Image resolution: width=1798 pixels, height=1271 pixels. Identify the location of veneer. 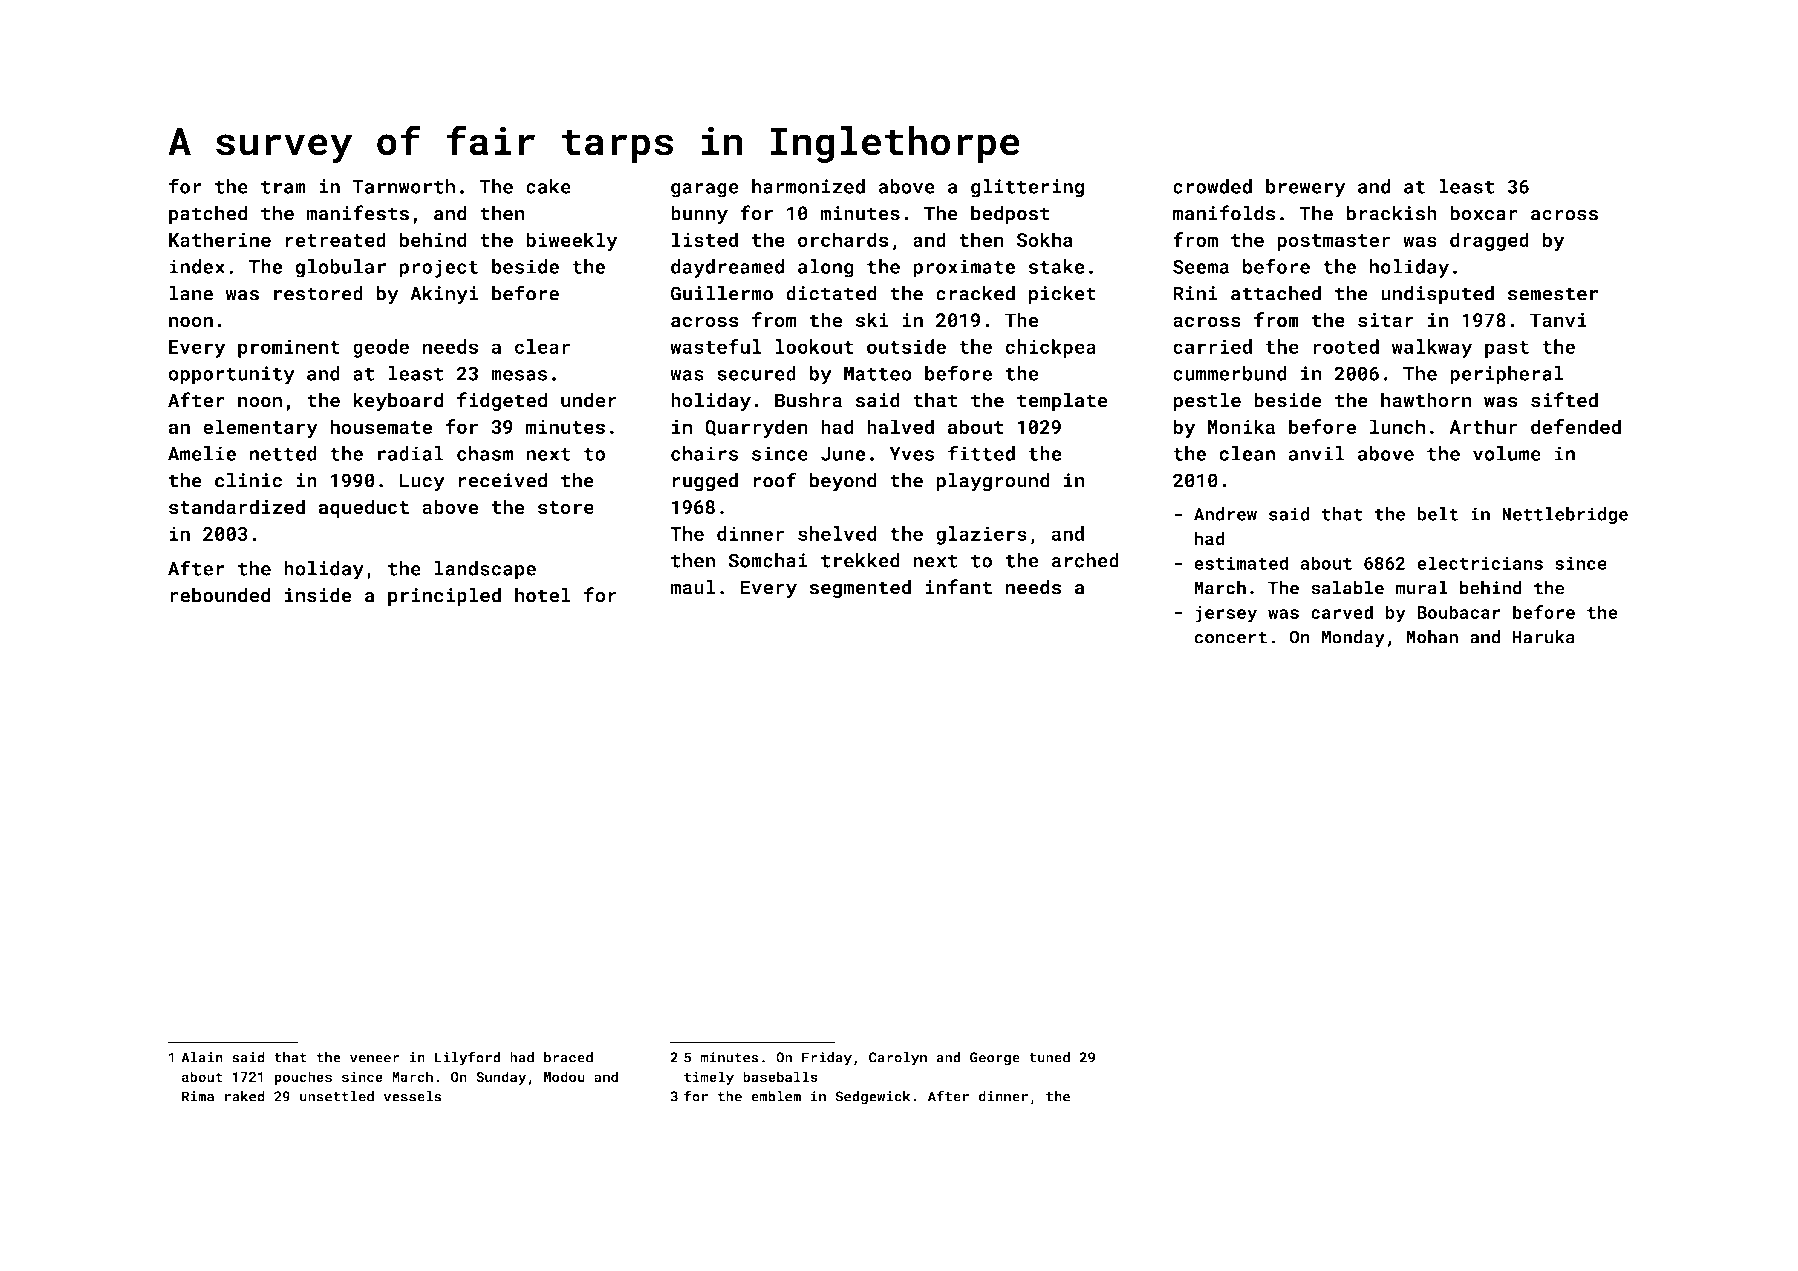
(375, 1059).
